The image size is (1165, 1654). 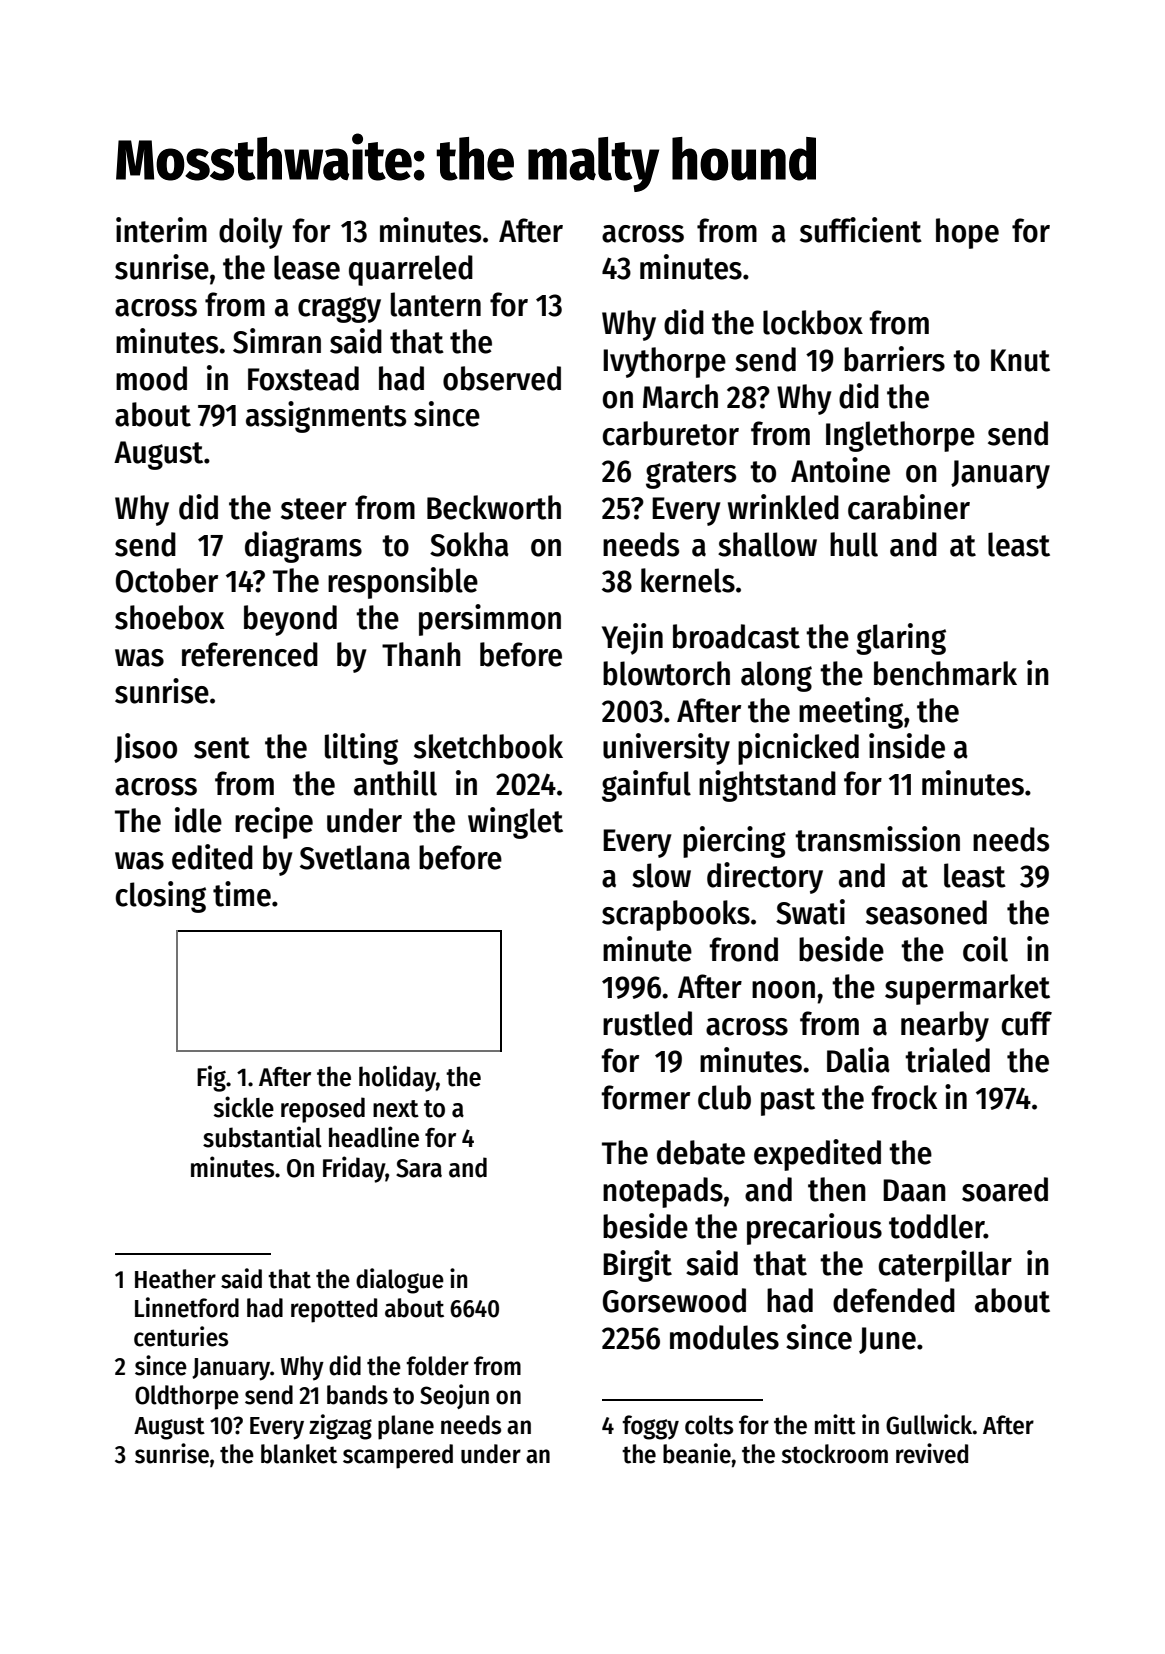 What do you see at coordinates (187, 1397) in the image?
I see `Oldthorpe` at bounding box center [187, 1397].
